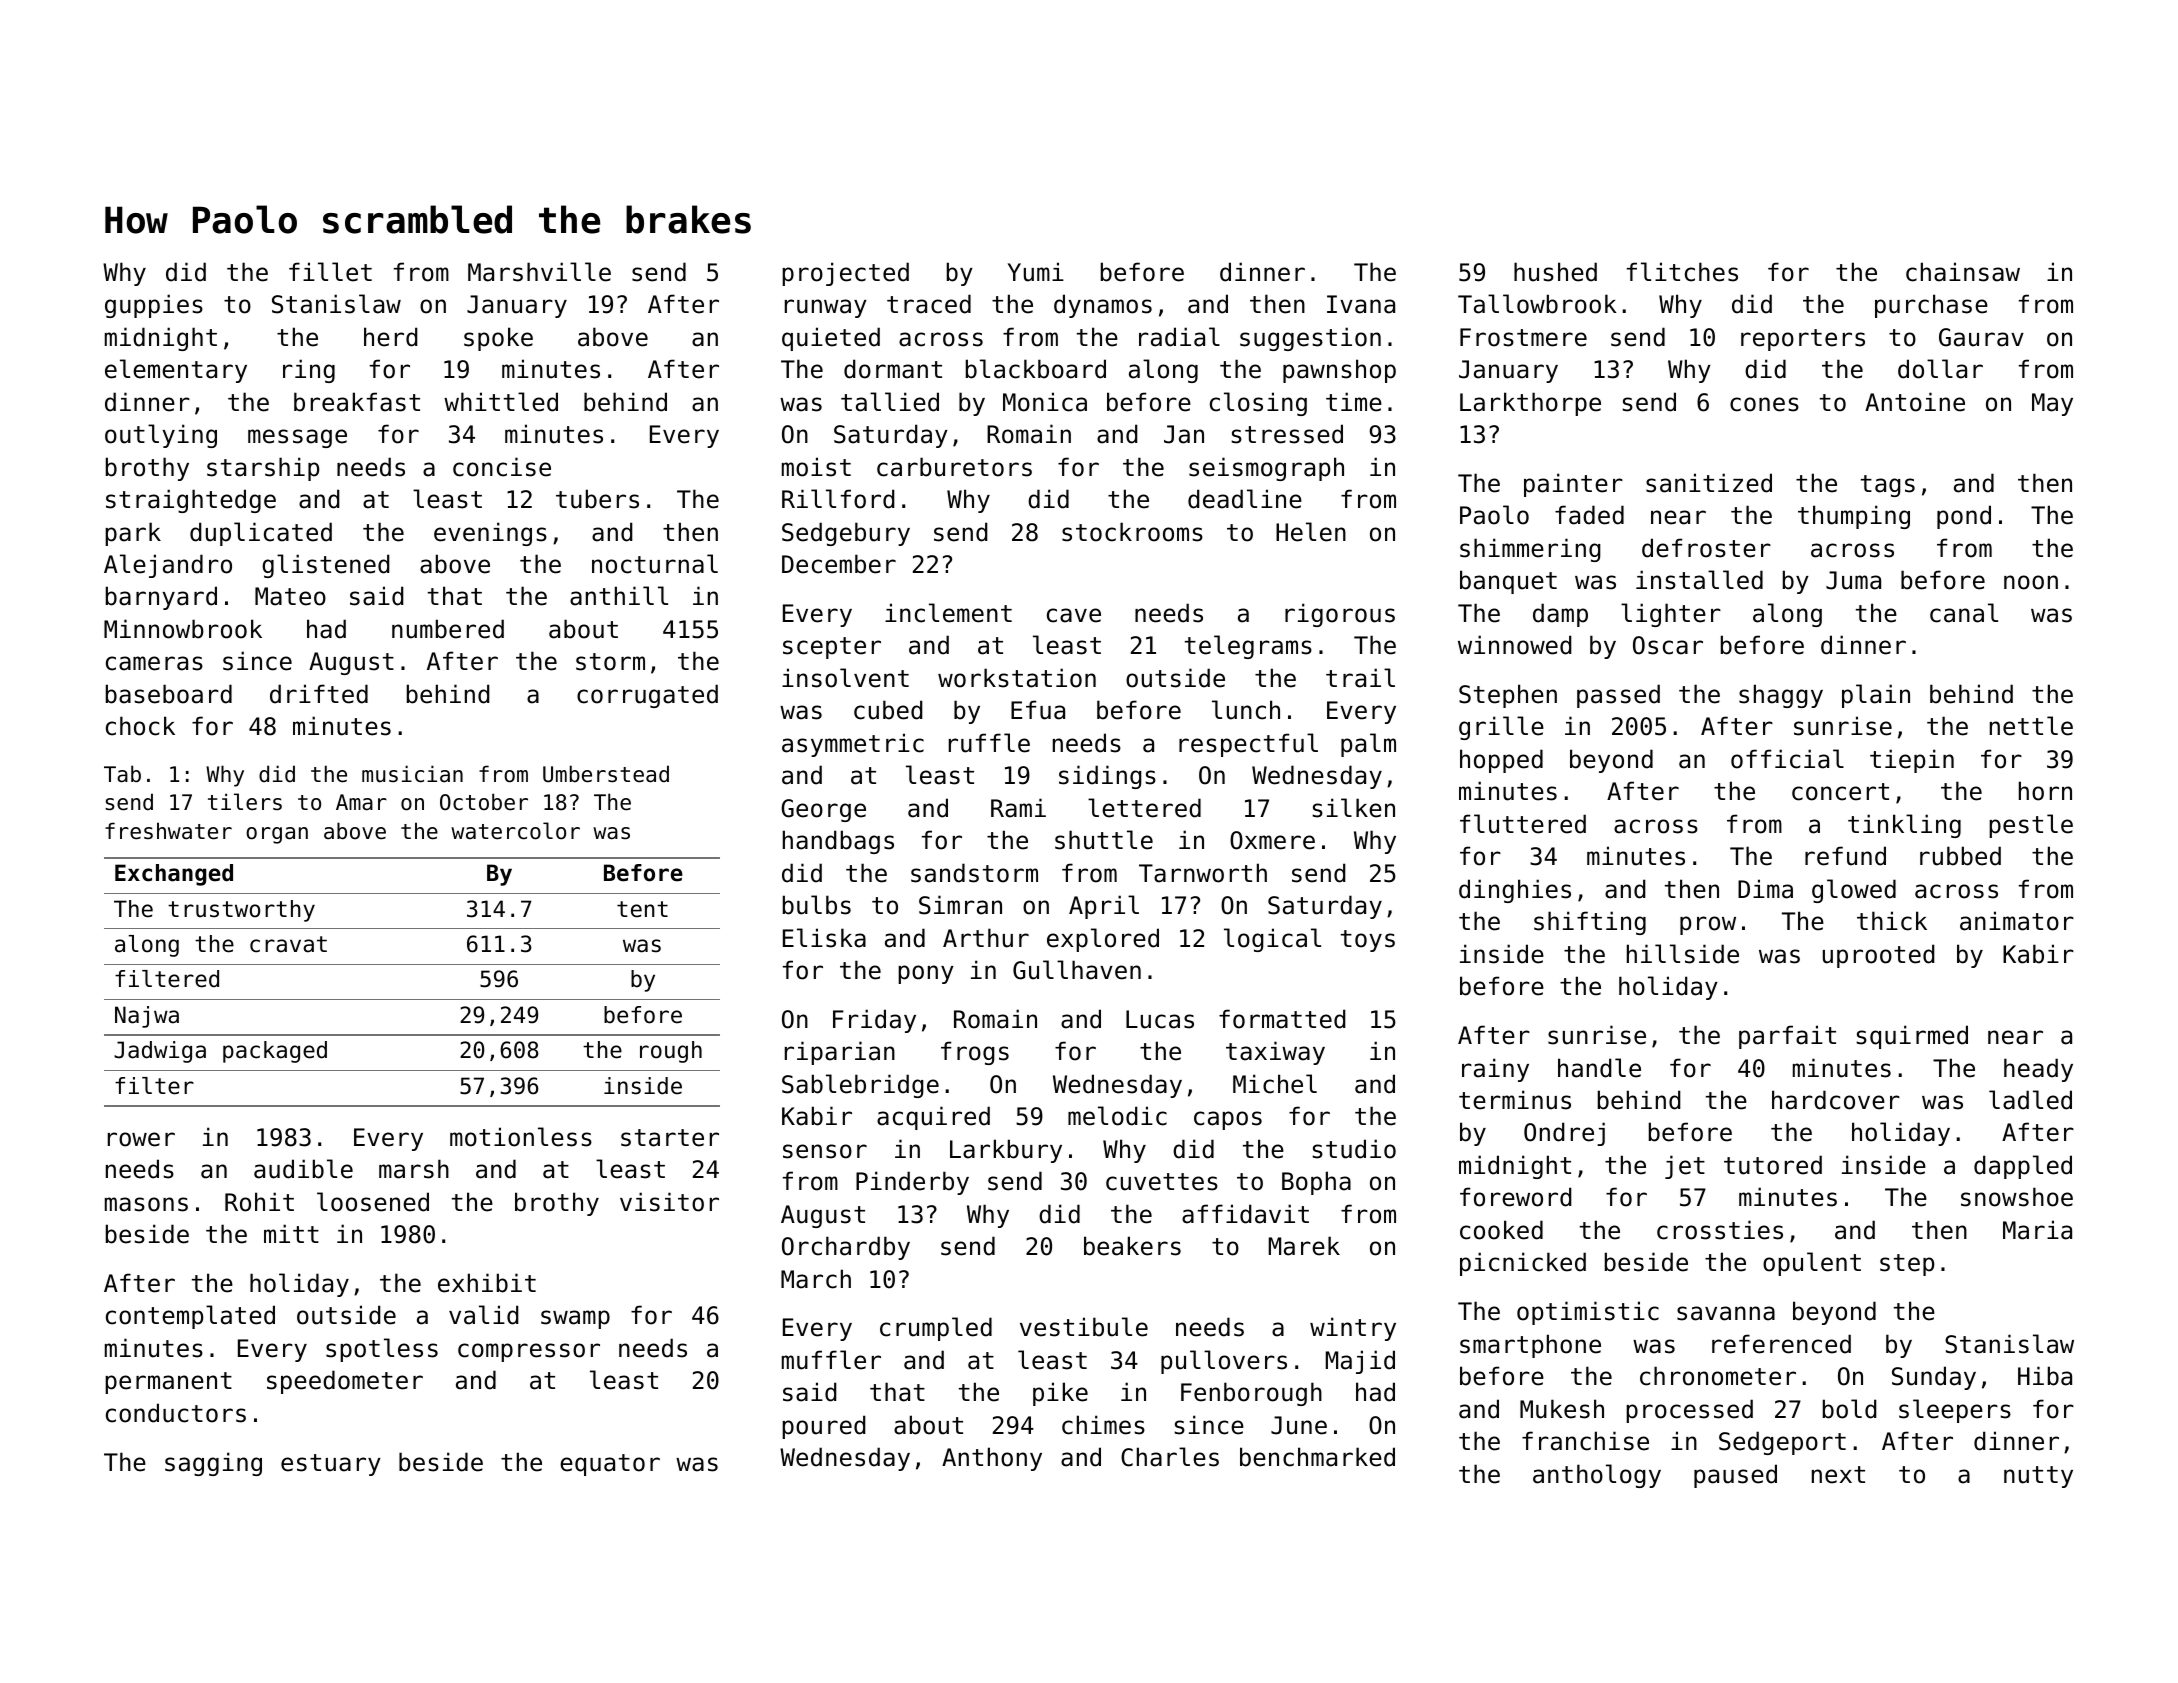  Describe the element at coordinates (484, 802) in the document. I see `October` at that location.
